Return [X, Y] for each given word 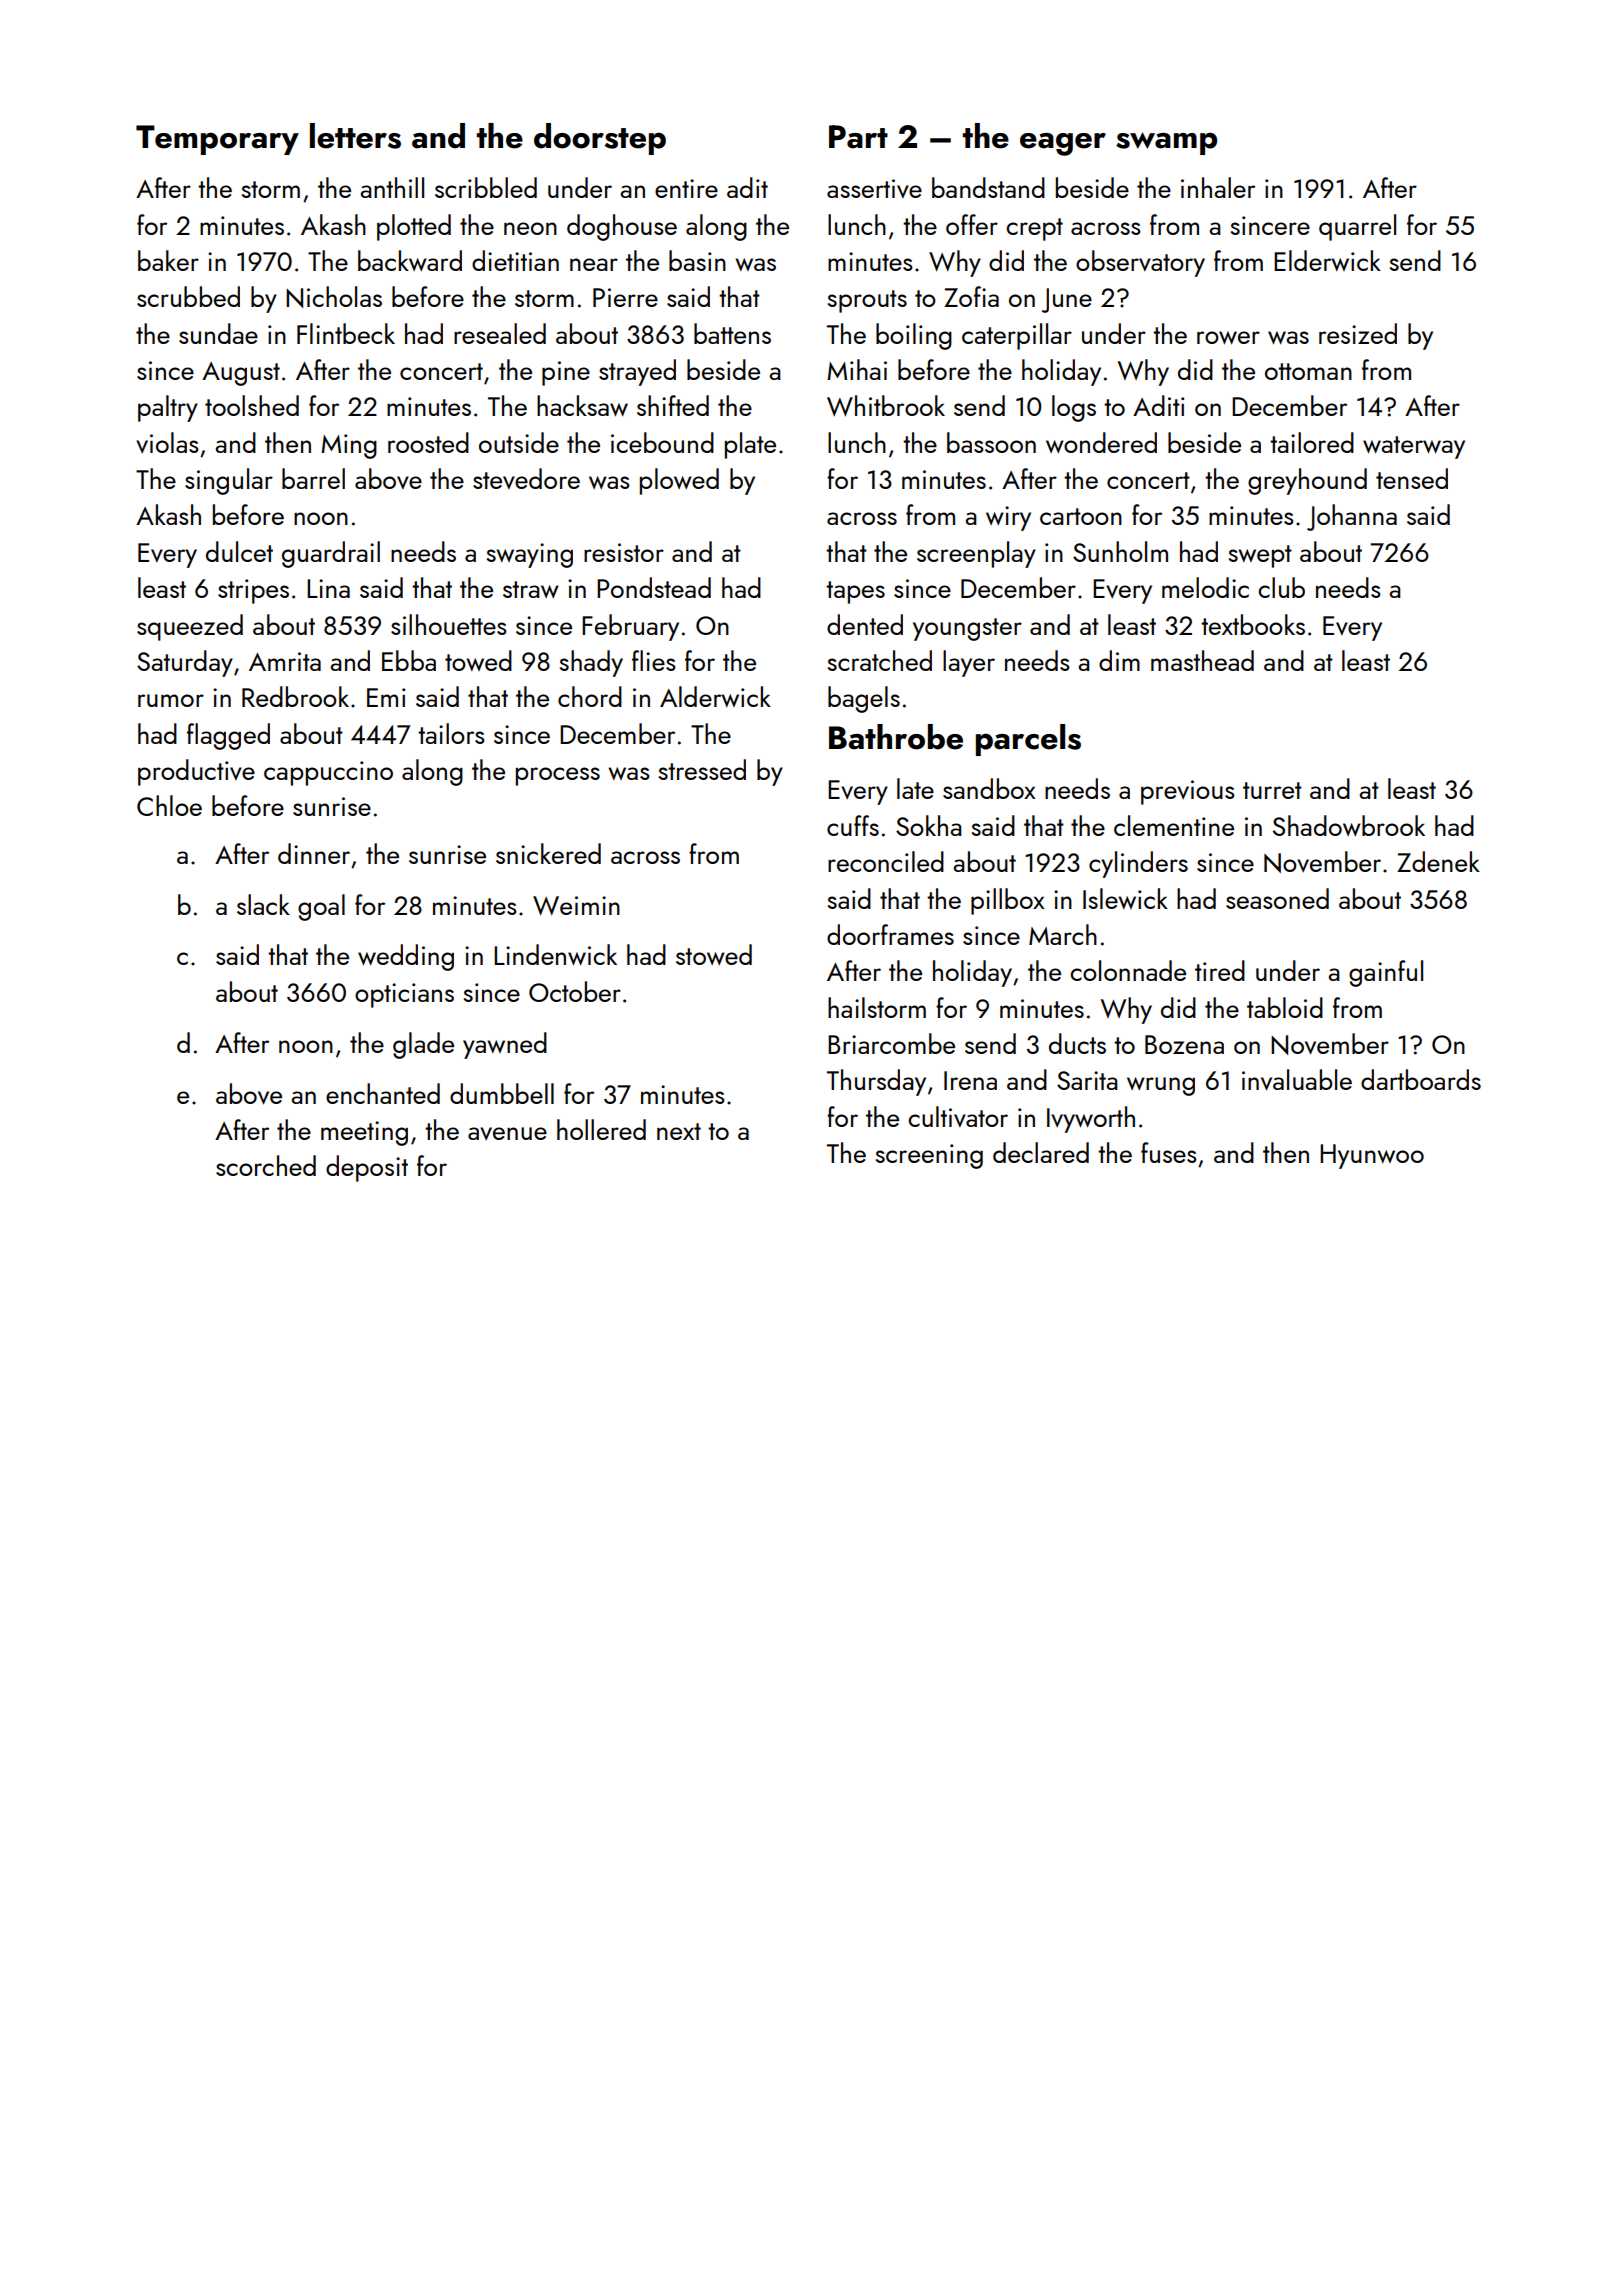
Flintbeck [346, 333]
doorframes [890, 934]
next [679, 1131]
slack [263, 904]
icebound [662, 442]
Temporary [217, 140]
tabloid [1285, 1007]
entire [686, 188]
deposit [367, 1168]
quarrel [1357, 227]
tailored [1312, 442]
